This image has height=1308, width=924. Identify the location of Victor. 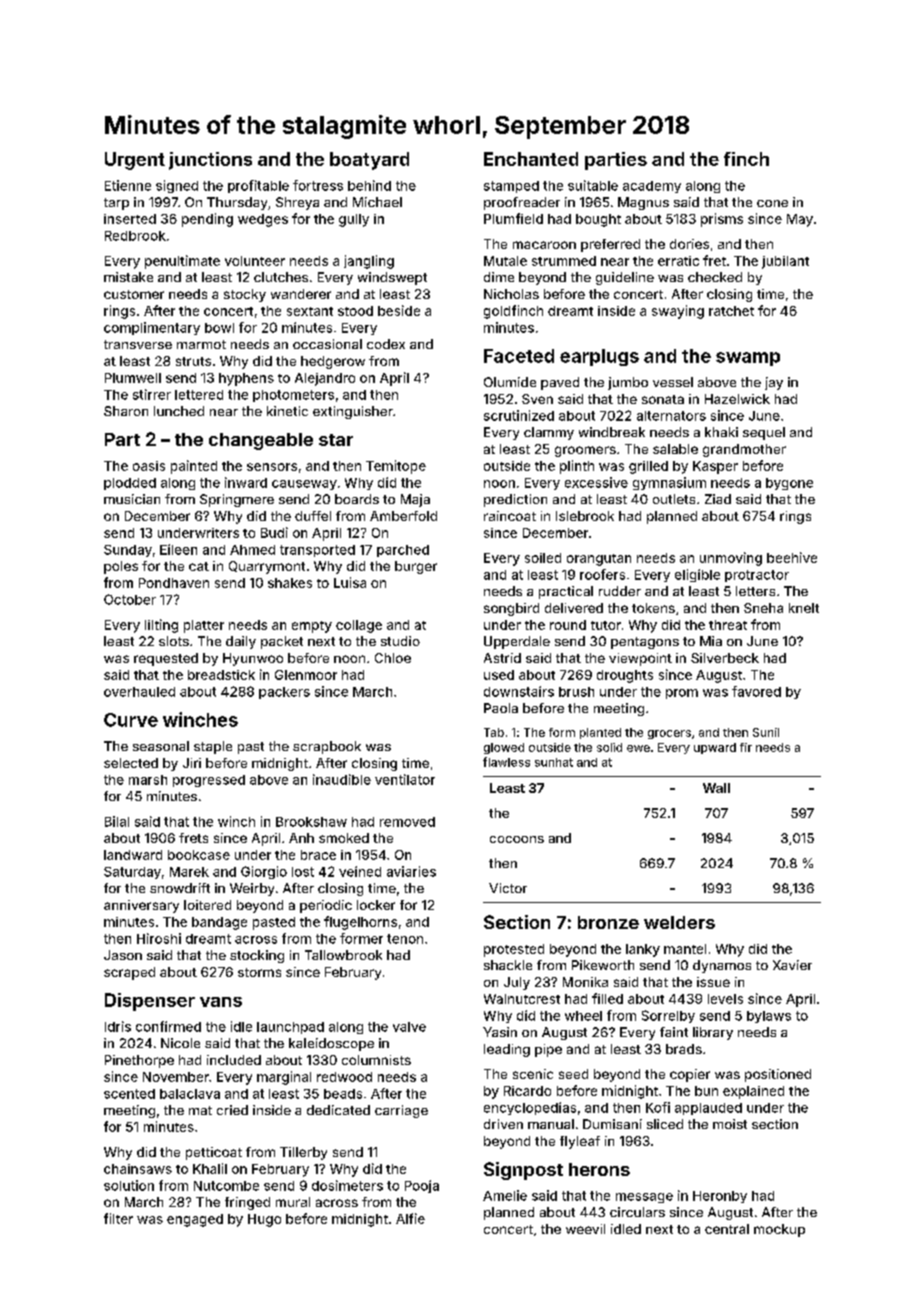
(508, 888).
